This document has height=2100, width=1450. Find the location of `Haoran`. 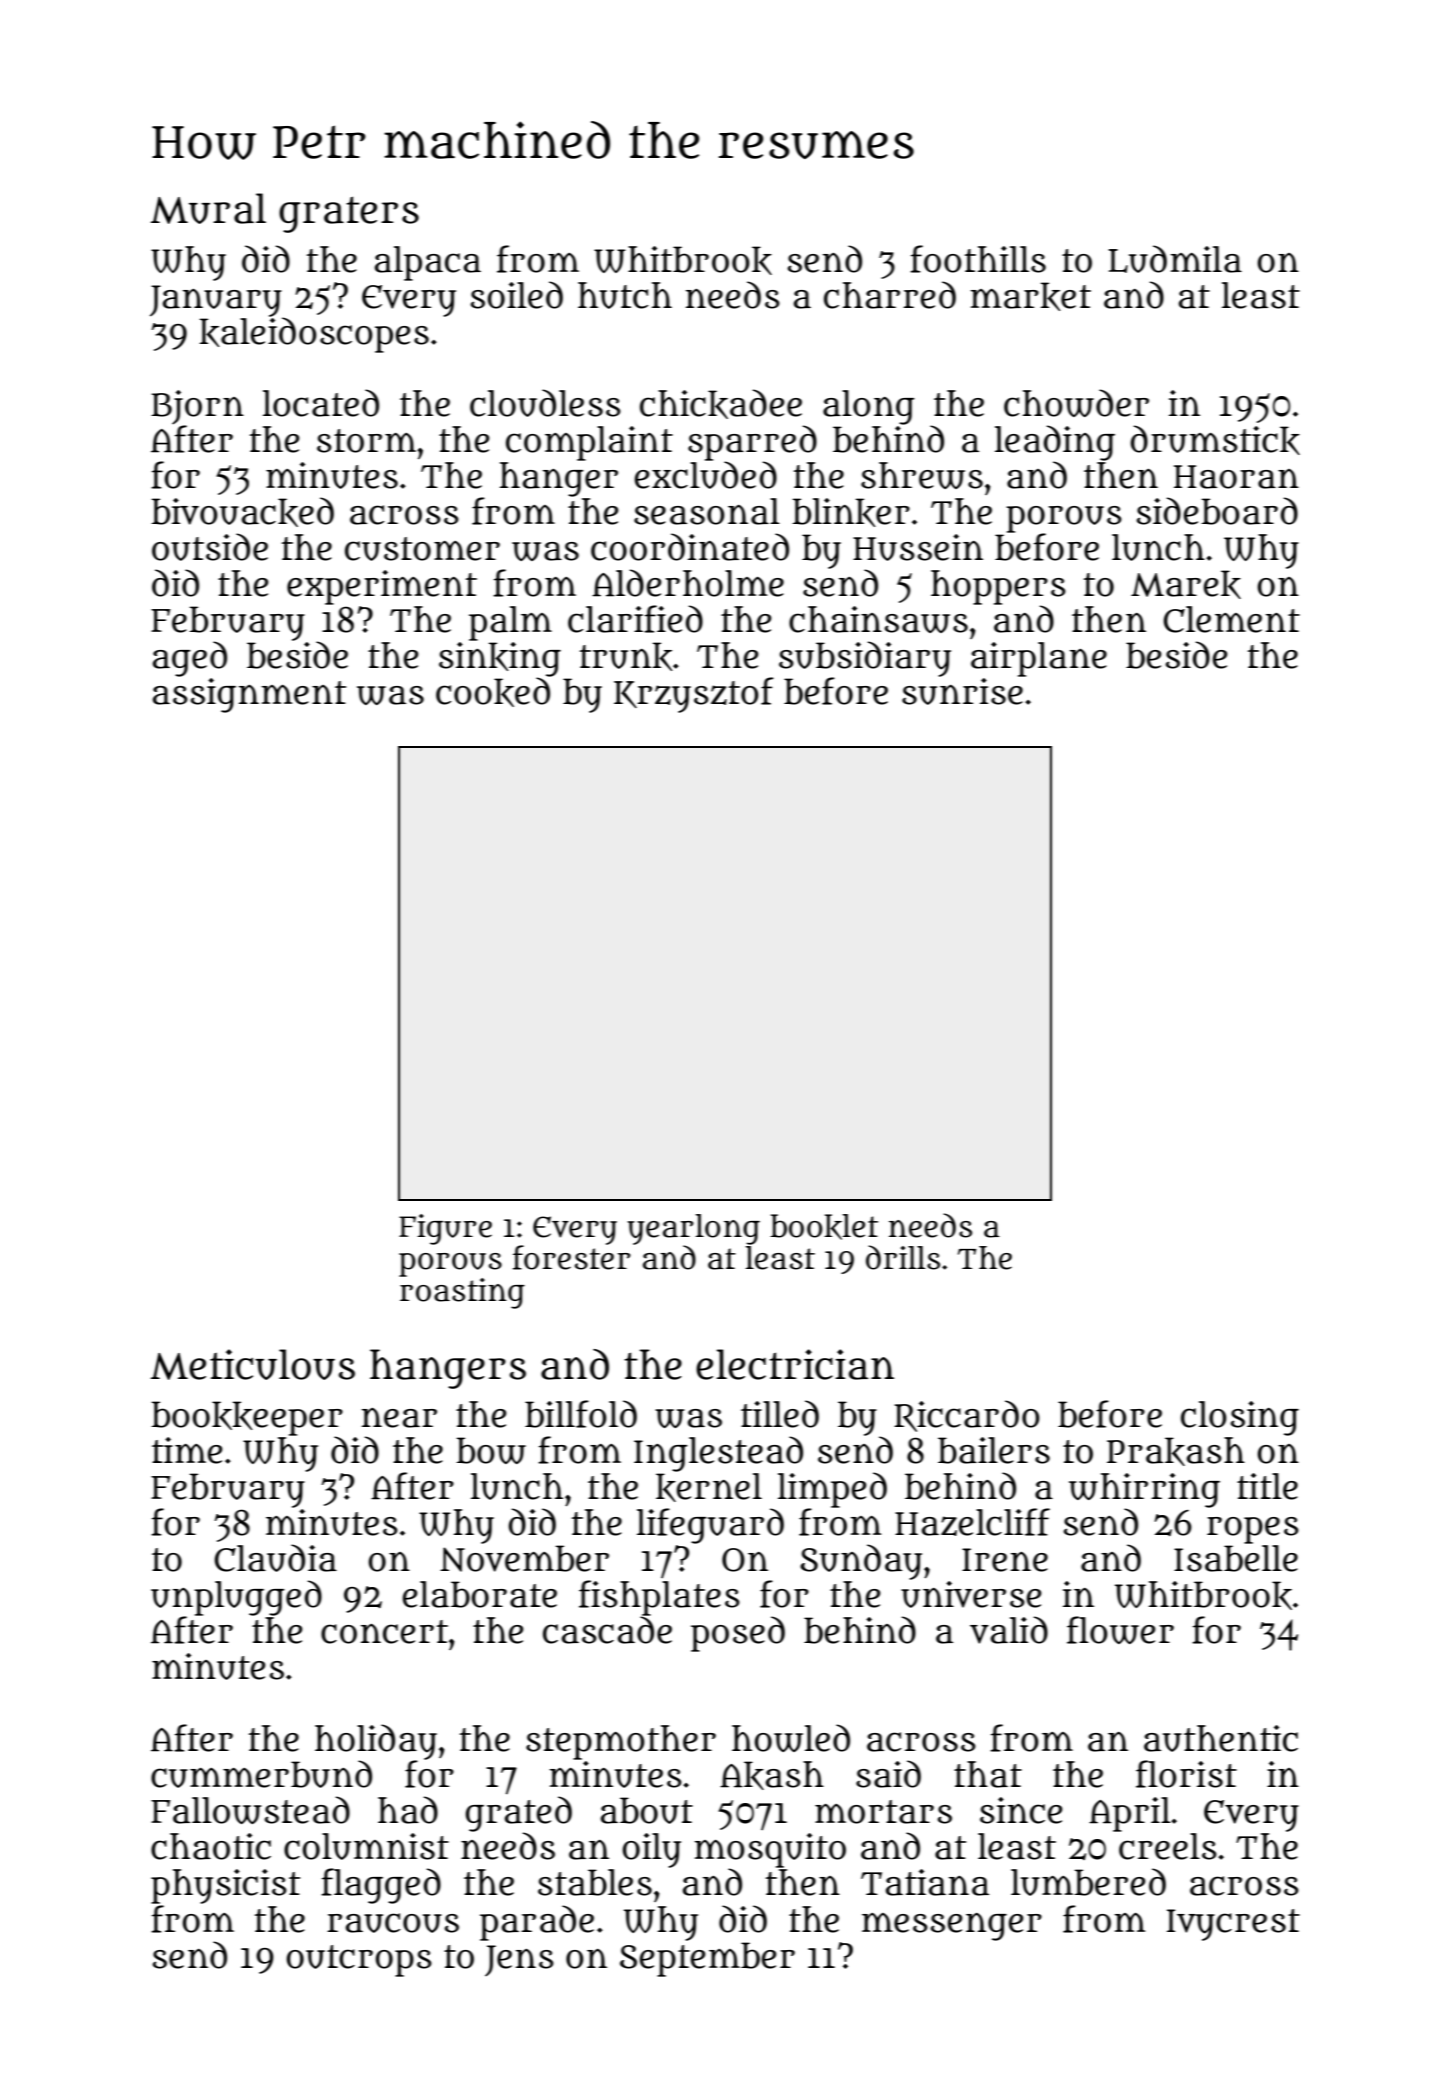

Haoran is located at coordinates (1236, 477).
